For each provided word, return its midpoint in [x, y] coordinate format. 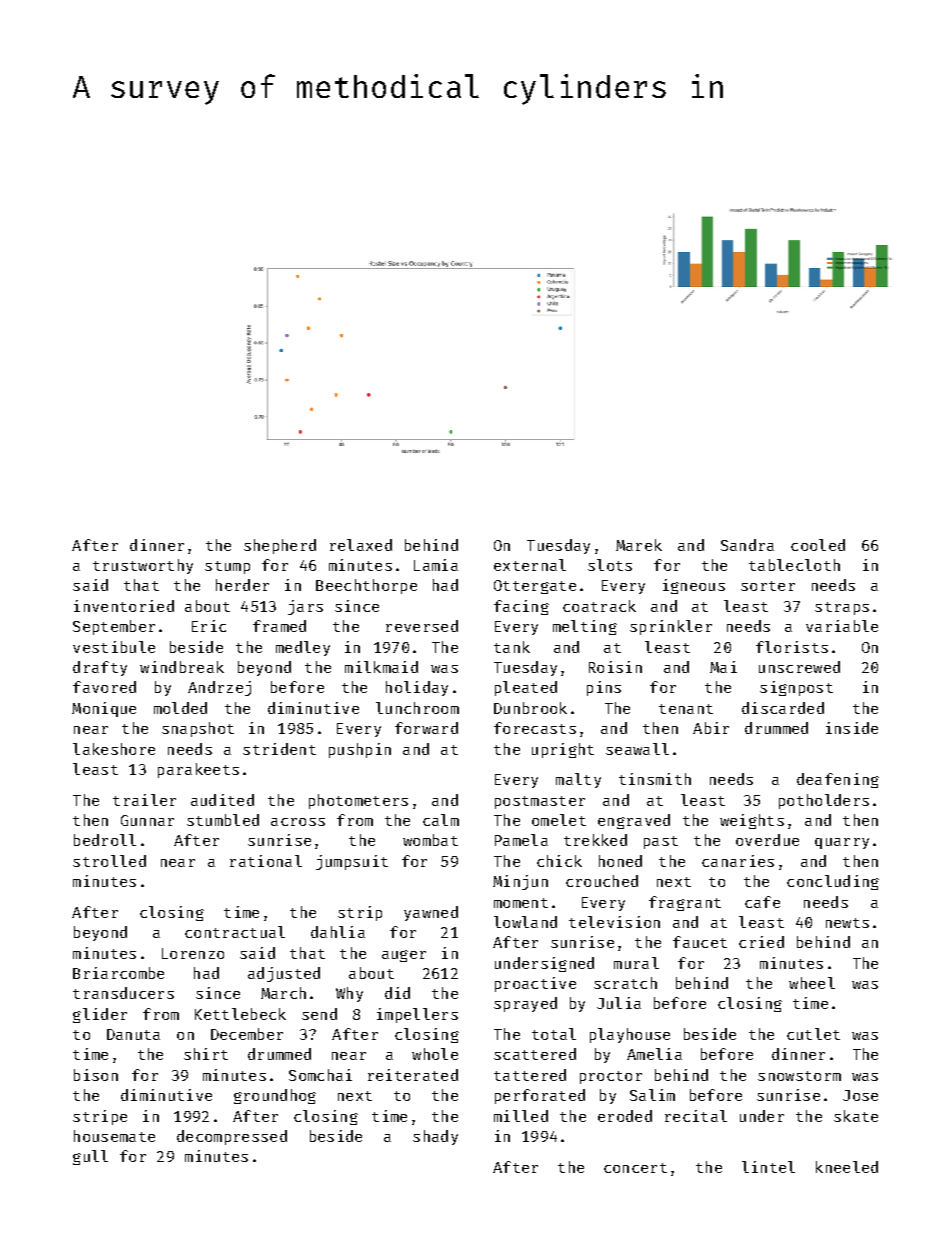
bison [96, 1075]
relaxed [361, 545]
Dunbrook [530, 708]
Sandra [747, 545]
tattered [530, 1075]
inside [852, 728]
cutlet [813, 1034]
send [319, 1014]
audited [222, 800]
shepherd [280, 546]
